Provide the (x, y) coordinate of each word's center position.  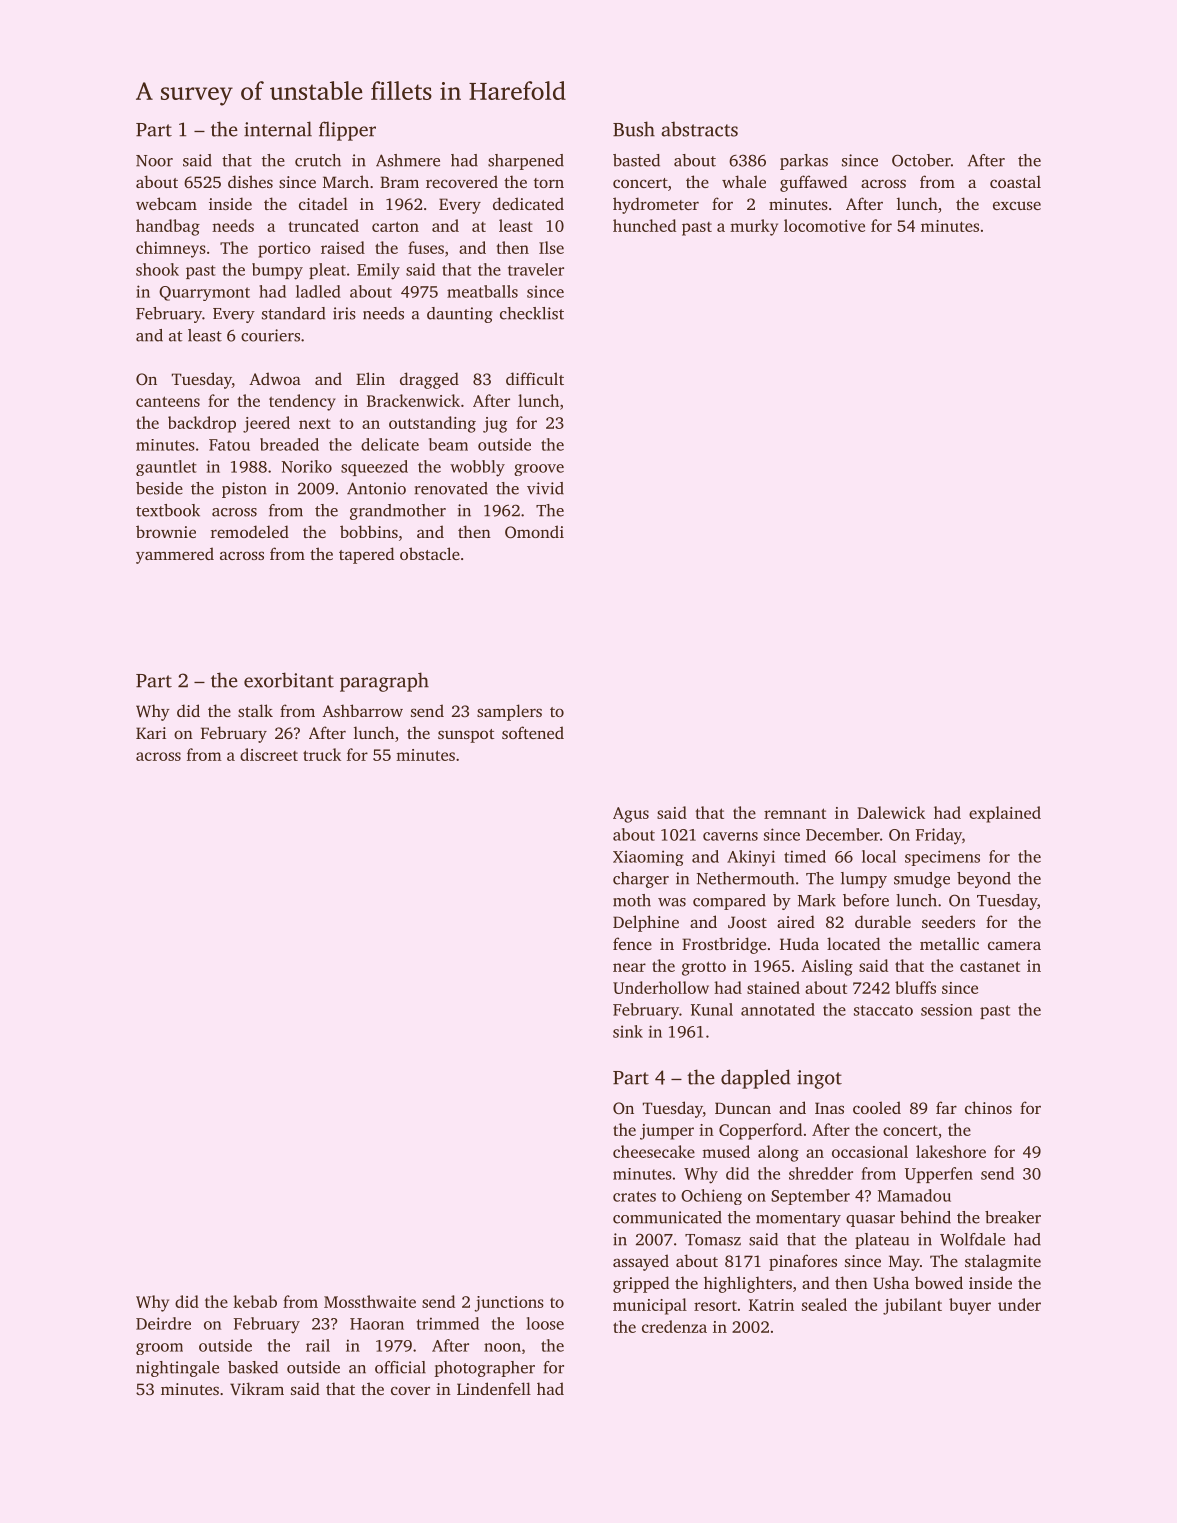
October (921, 160)
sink (628, 1031)
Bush (634, 129)
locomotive (824, 225)
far (946, 1107)
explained (1005, 814)
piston (244, 490)
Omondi (534, 531)
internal (278, 129)
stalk (255, 710)
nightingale (177, 1369)
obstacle (430, 553)
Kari (151, 733)
